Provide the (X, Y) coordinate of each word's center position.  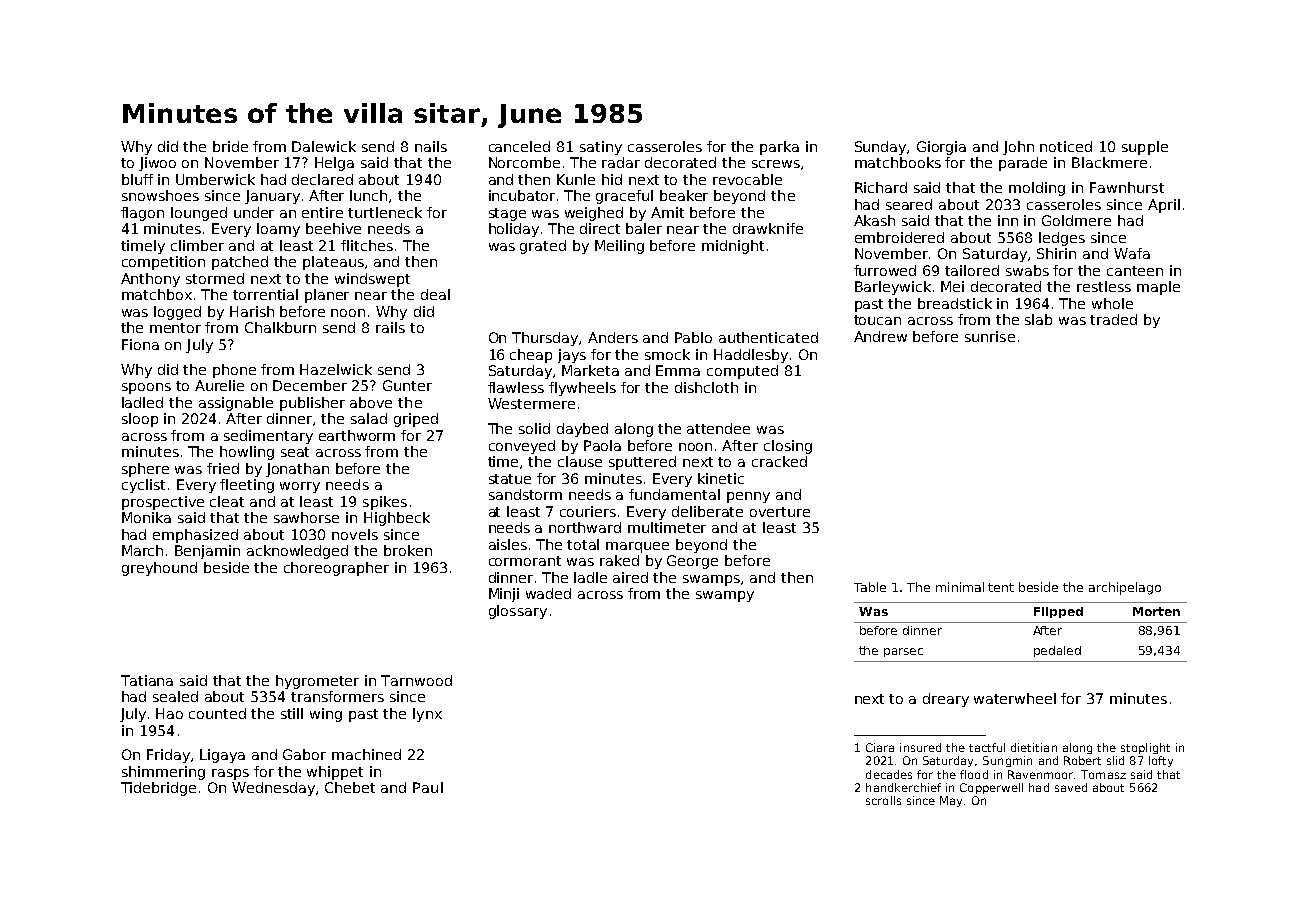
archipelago (1125, 588)
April (1164, 206)
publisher (312, 404)
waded (548, 593)
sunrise (990, 336)
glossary (518, 612)
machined (366, 754)
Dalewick (324, 146)
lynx (427, 715)
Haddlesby (751, 356)
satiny (601, 148)
